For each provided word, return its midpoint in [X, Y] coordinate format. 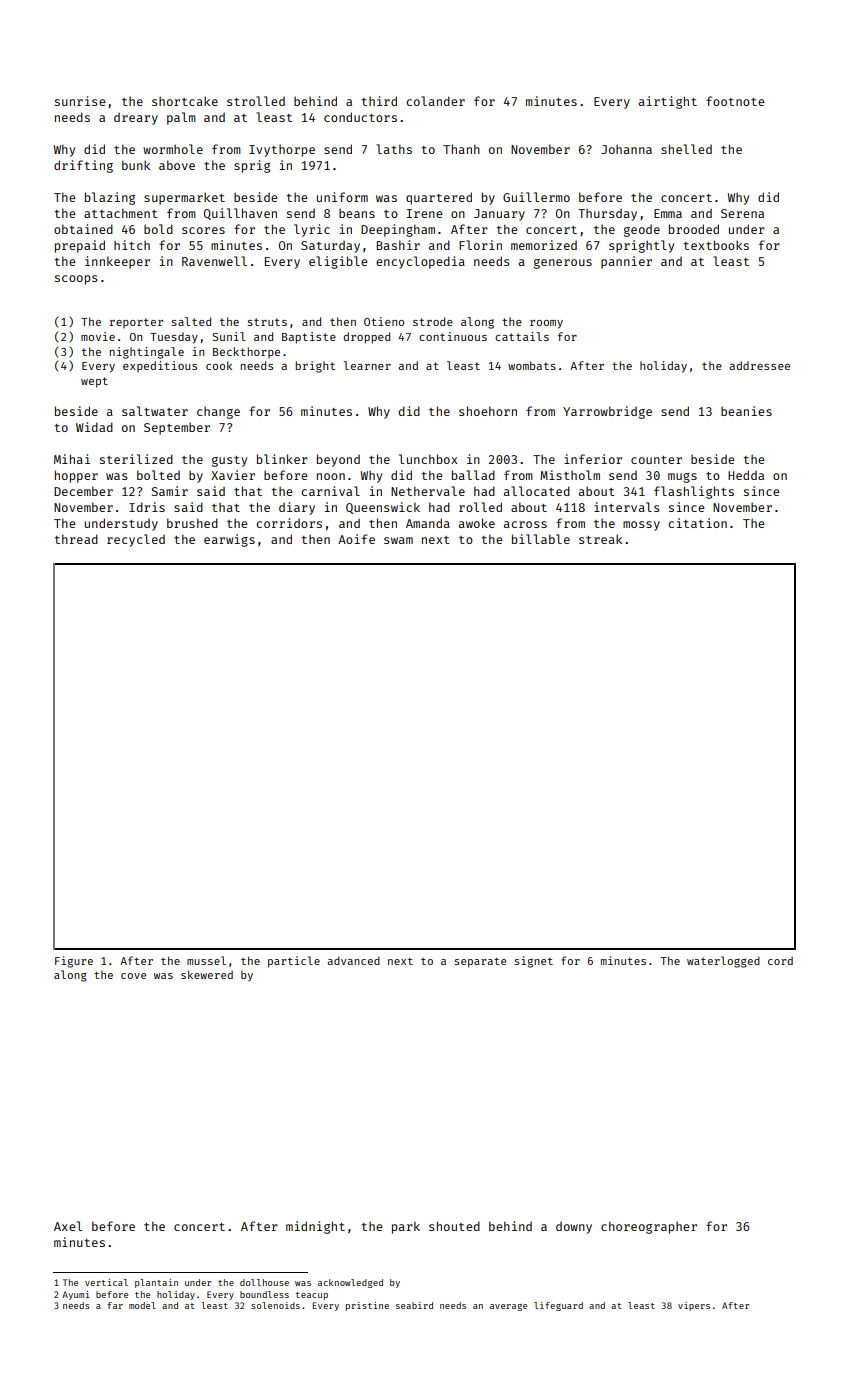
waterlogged [723, 962]
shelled [686, 149]
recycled [136, 540]
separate [480, 962]
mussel [206, 960]
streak [600, 539]
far [115, 1305]
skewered [207, 974]
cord [780, 961]
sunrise [80, 101]
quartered [439, 198]
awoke [477, 523]
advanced [353, 961]
